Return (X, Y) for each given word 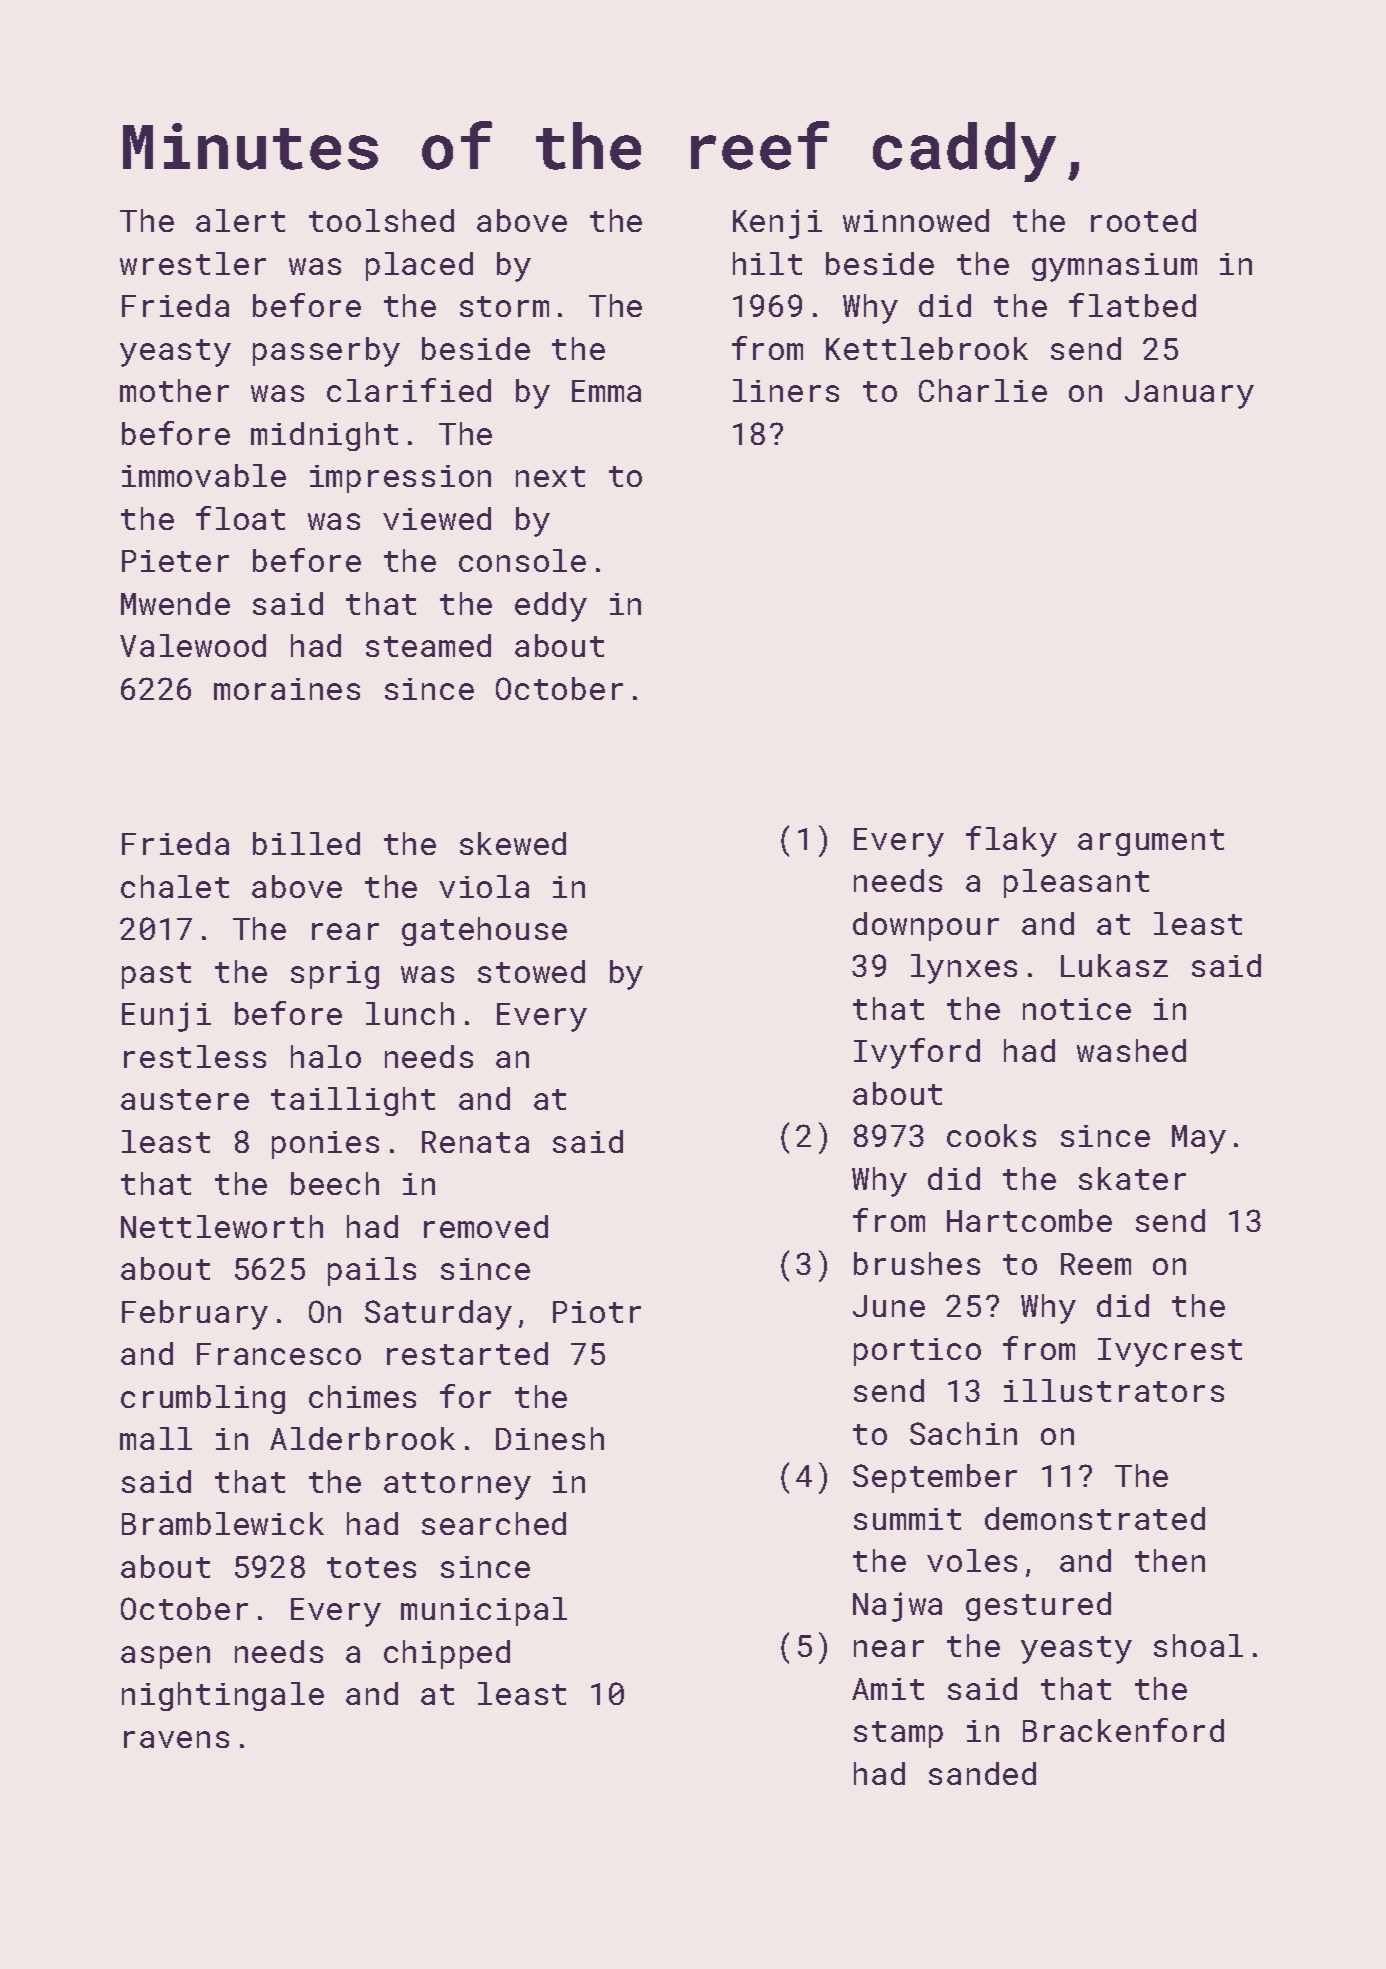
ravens (176, 1739)
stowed (531, 971)
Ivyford (917, 1053)
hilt (767, 263)
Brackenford (1123, 1730)
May (1199, 1139)
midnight (324, 436)
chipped (447, 1654)
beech (335, 1183)
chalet (175, 886)
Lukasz (1114, 965)
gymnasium (1114, 267)
